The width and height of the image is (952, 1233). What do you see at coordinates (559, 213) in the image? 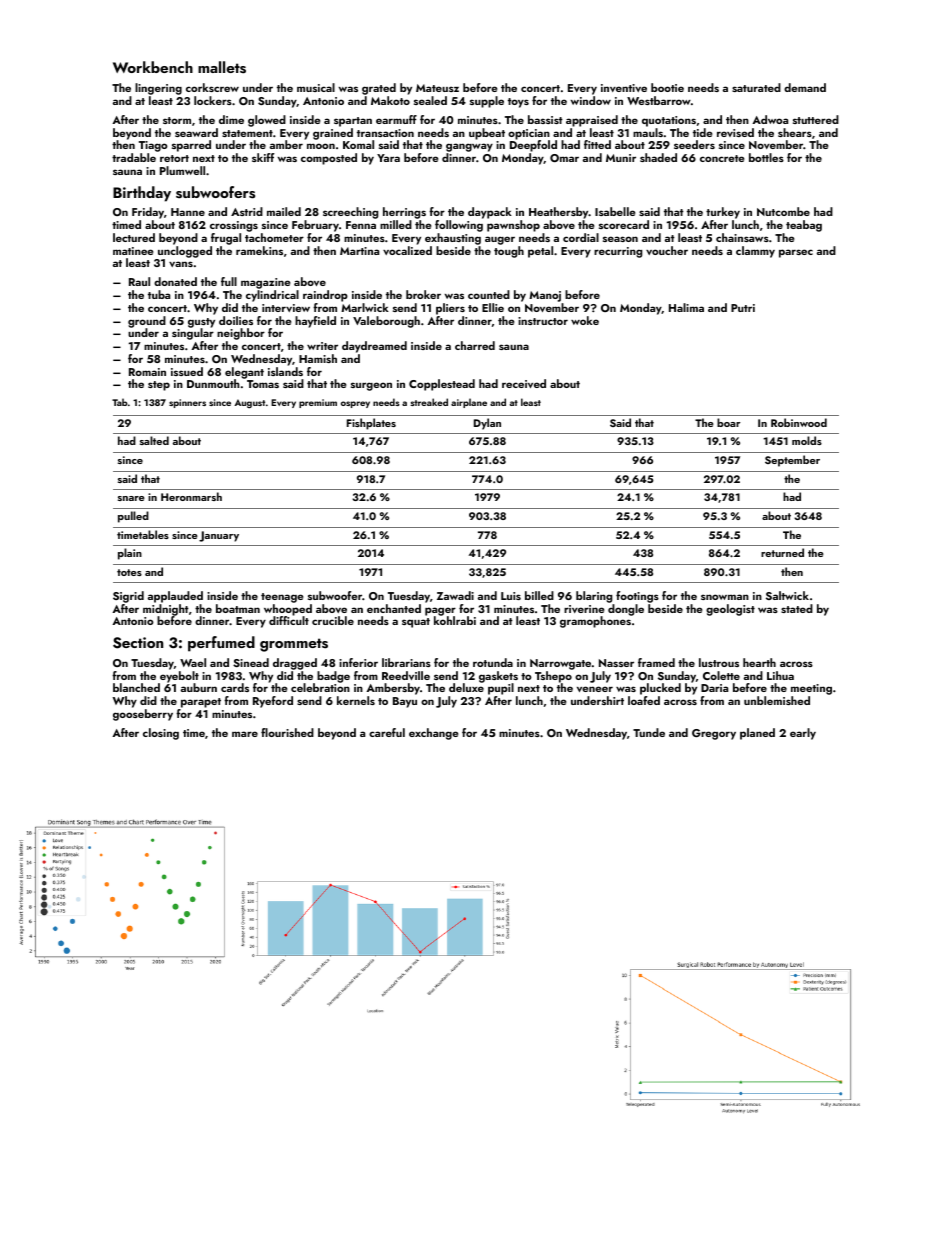
I see `Heathersby` at bounding box center [559, 213].
